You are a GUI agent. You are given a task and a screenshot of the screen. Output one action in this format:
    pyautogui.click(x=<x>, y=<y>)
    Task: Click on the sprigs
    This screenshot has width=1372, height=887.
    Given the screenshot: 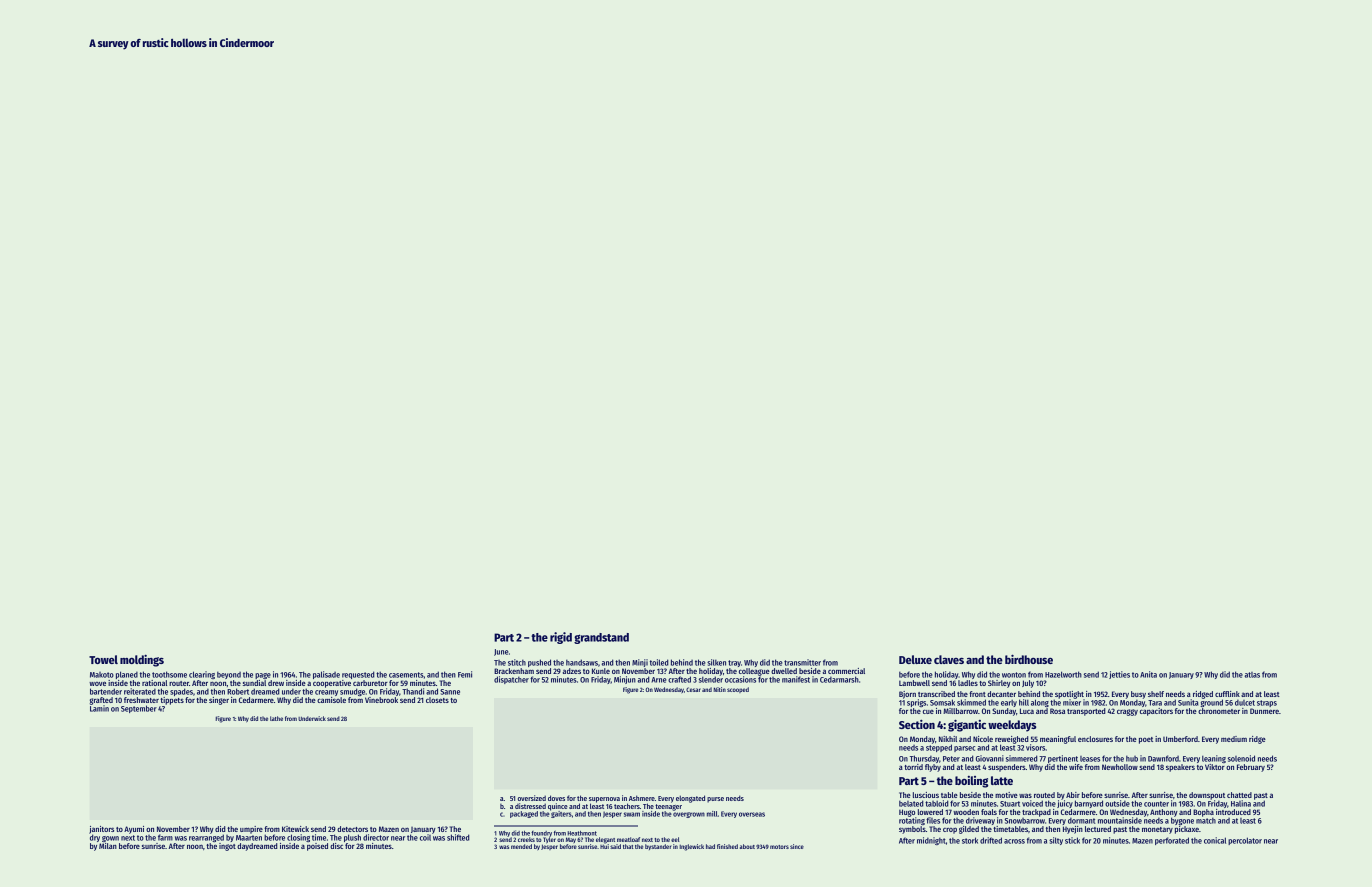 What is the action you would take?
    pyautogui.click(x=917, y=703)
